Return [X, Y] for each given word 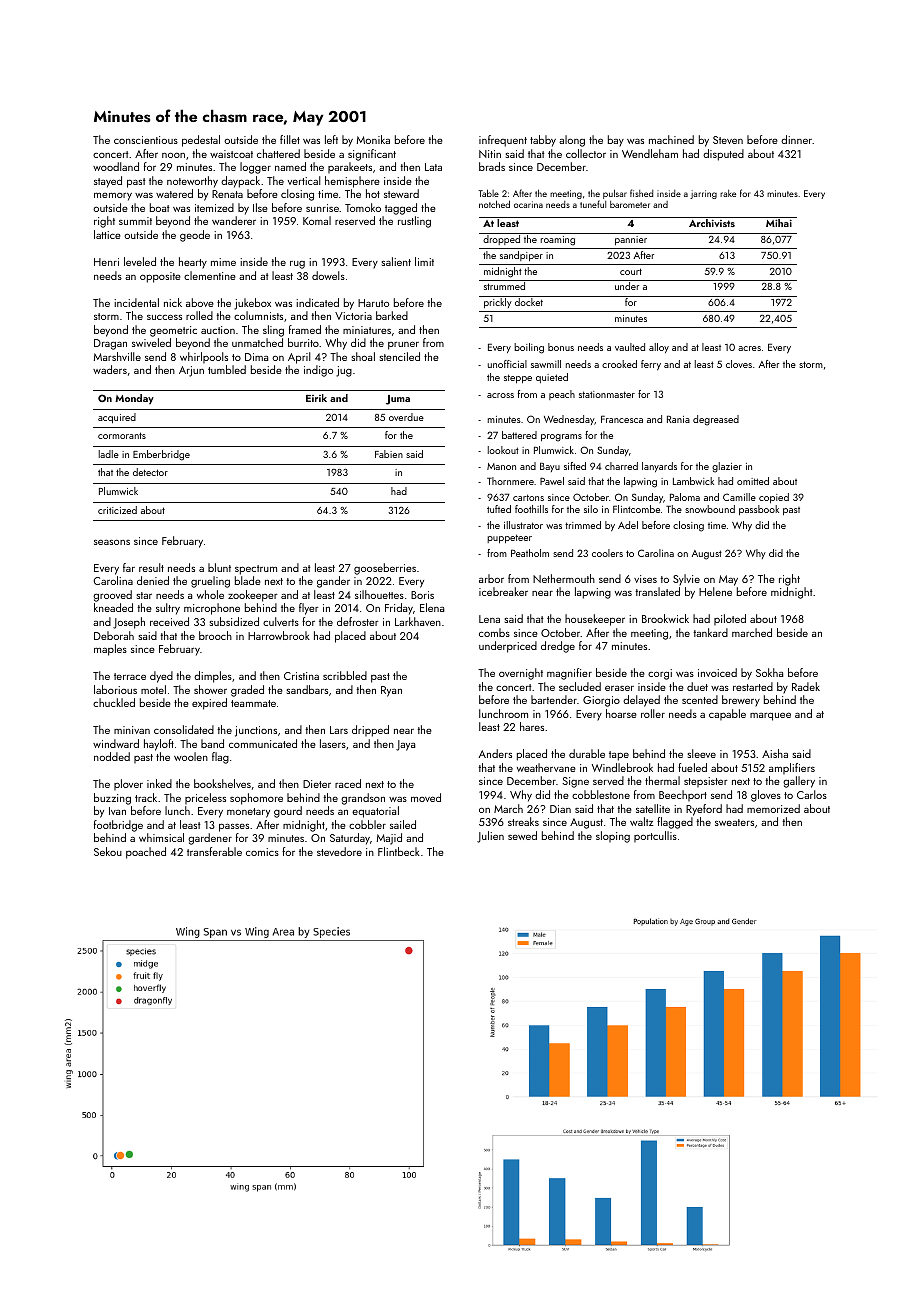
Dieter [317, 784]
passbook [759, 510]
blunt [219, 567]
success [164, 317]
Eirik [316, 398]
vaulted [630, 347]
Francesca [622, 419]
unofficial [507, 364]
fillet [290, 139]
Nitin [490, 154]
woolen [191, 756]
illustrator [523, 525]
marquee [770, 716]
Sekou [108, 851]
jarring [703, 194]
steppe [518, 378]
